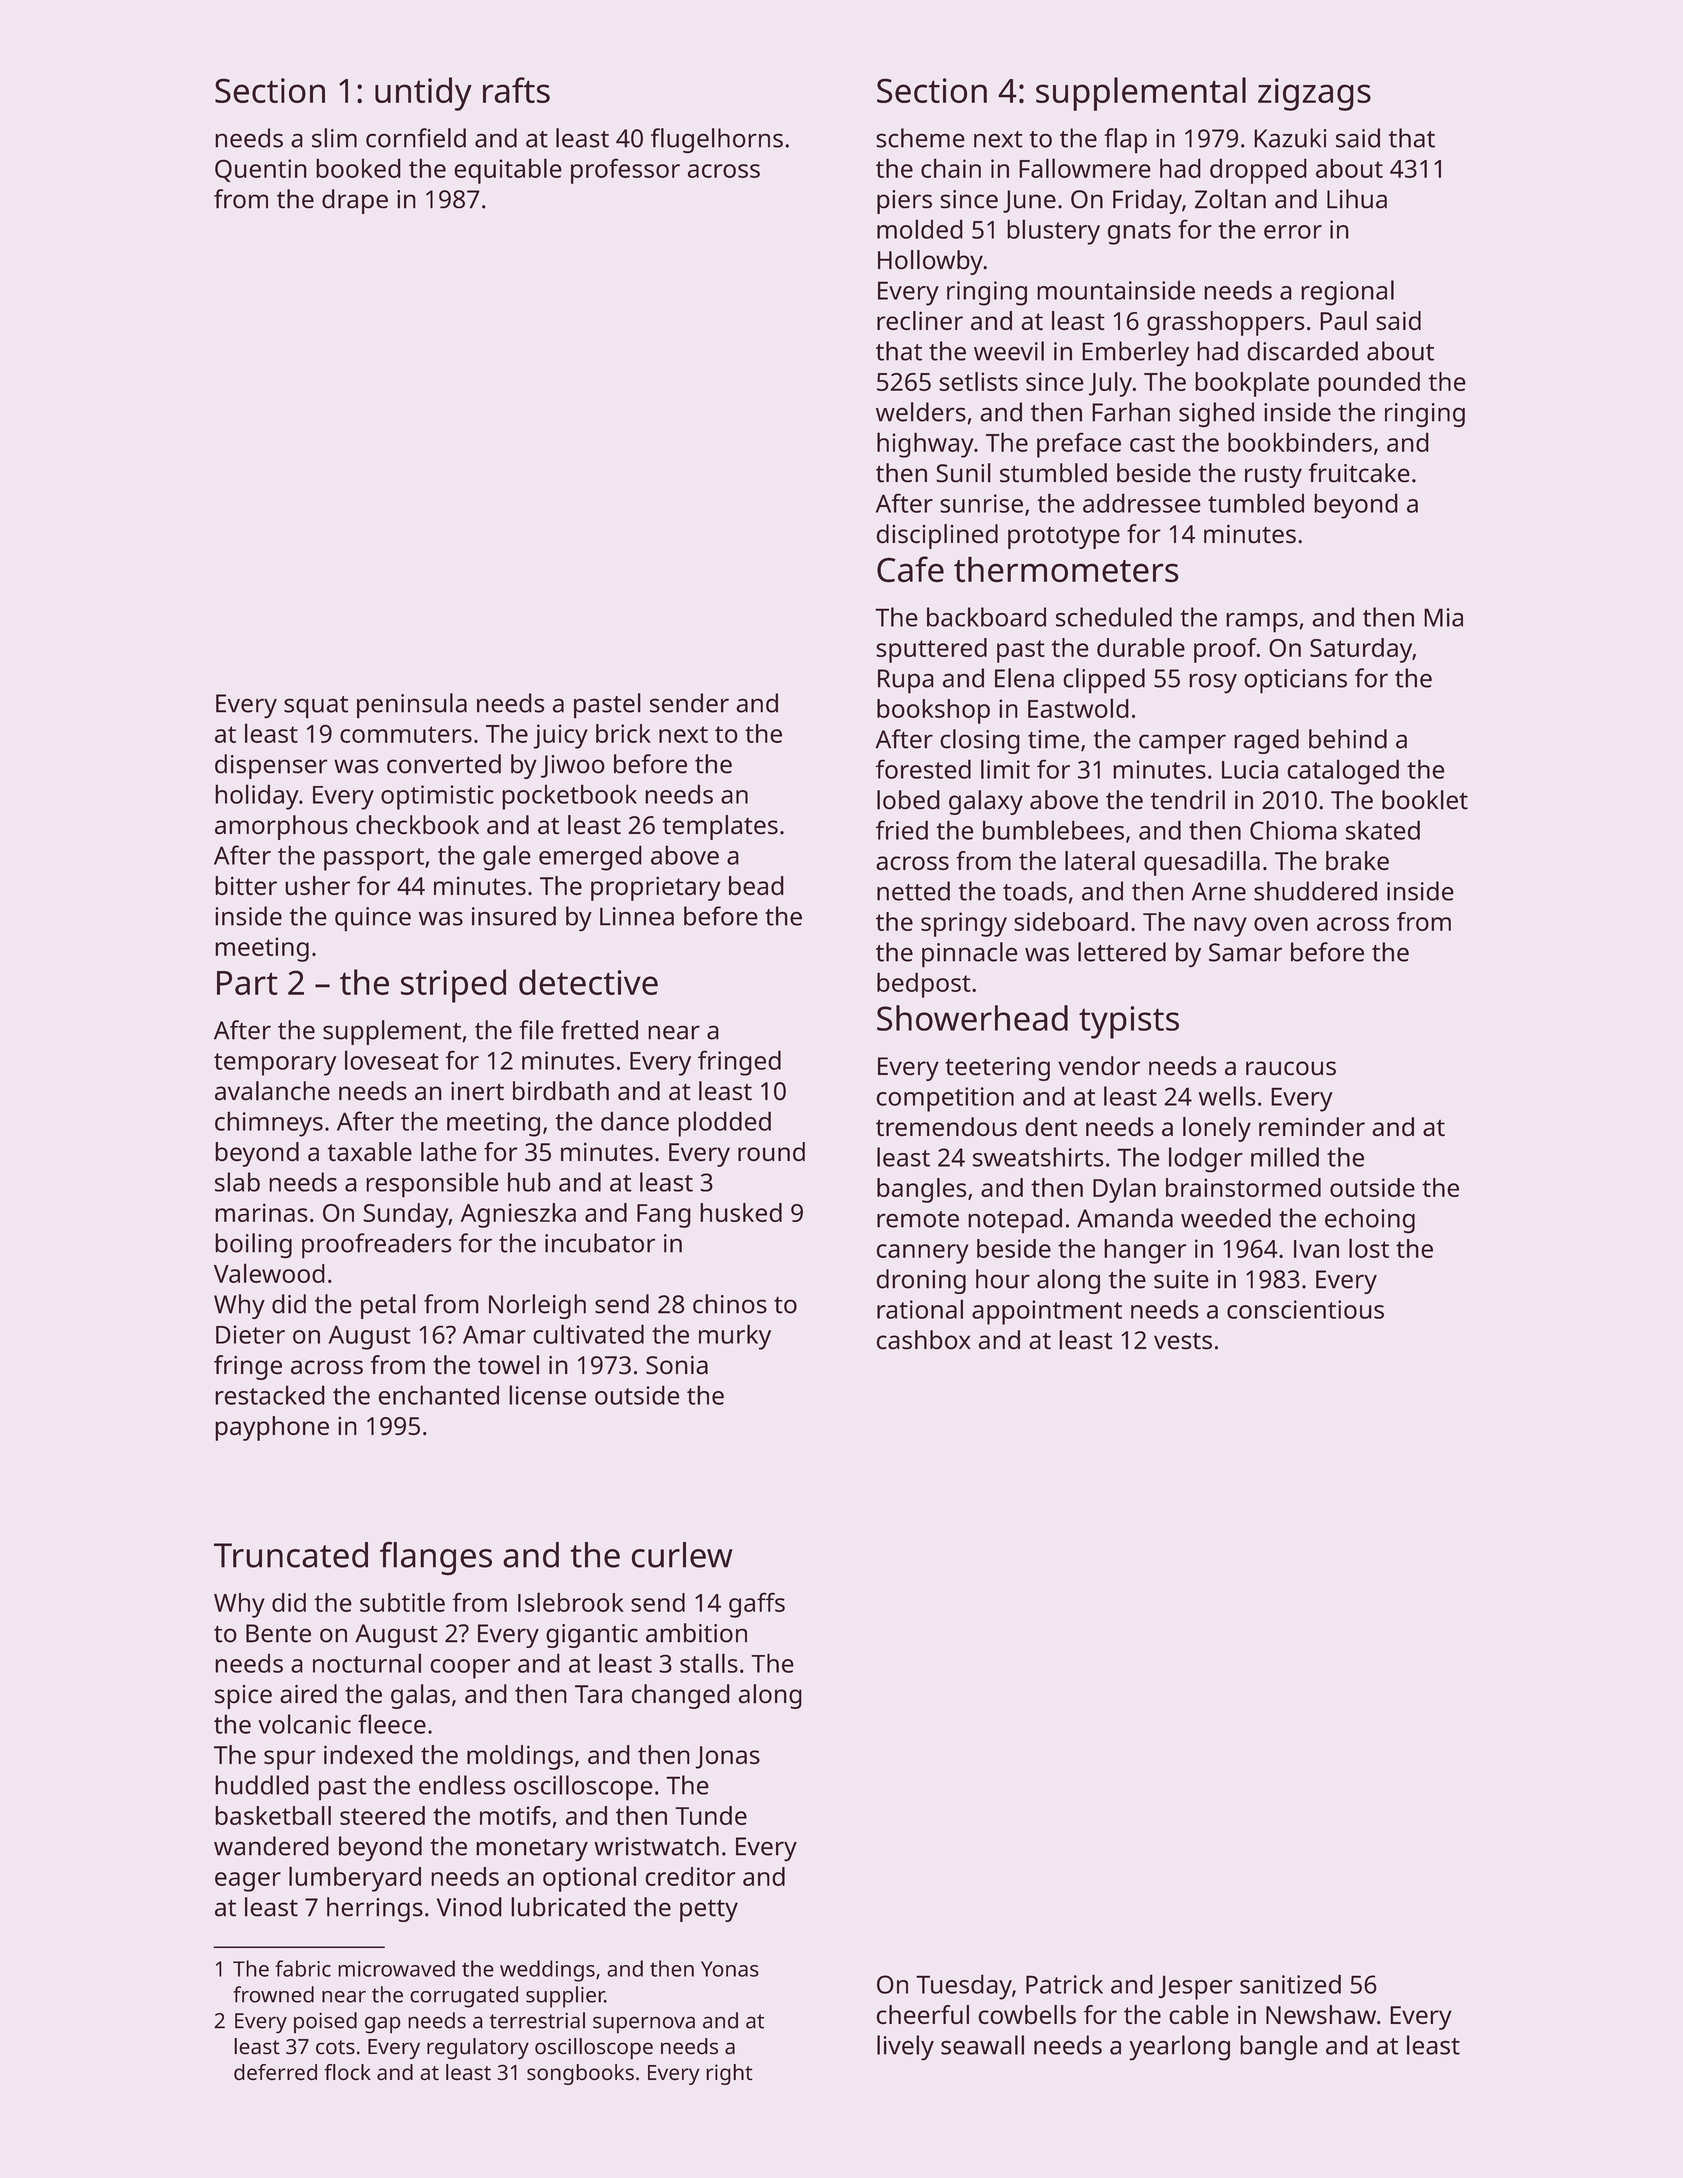  Describe the element at coordinates (573, 766) in the image. I see `Jiwoo` at that location.
